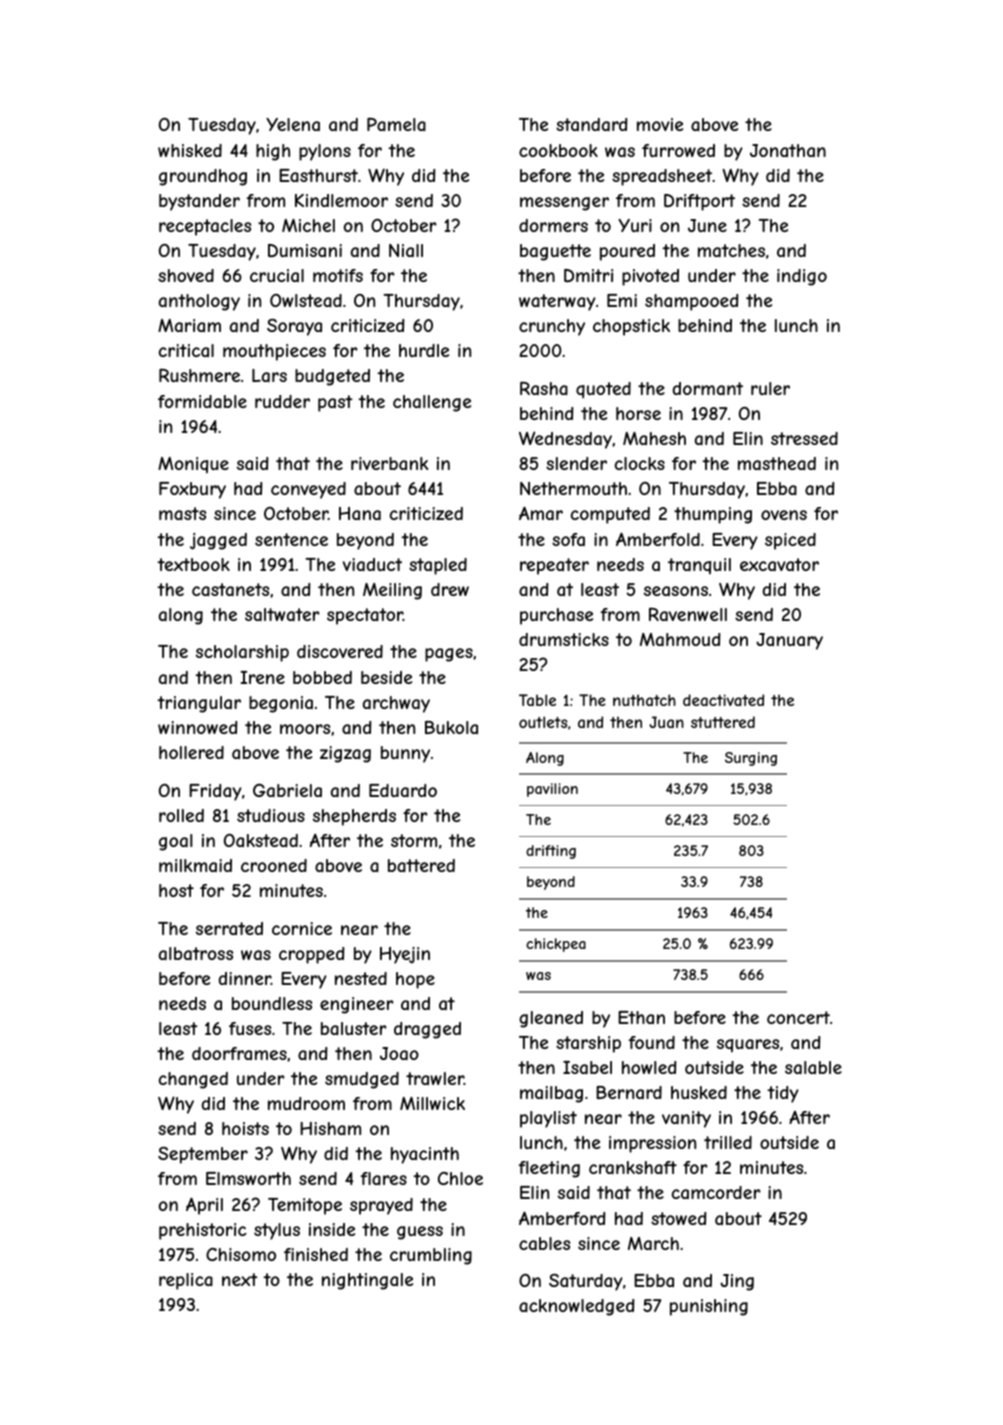  What do you see at coordinates (788, 150) in the screenshot?
I see `Jonathan` at bounding box center [788, 150].
